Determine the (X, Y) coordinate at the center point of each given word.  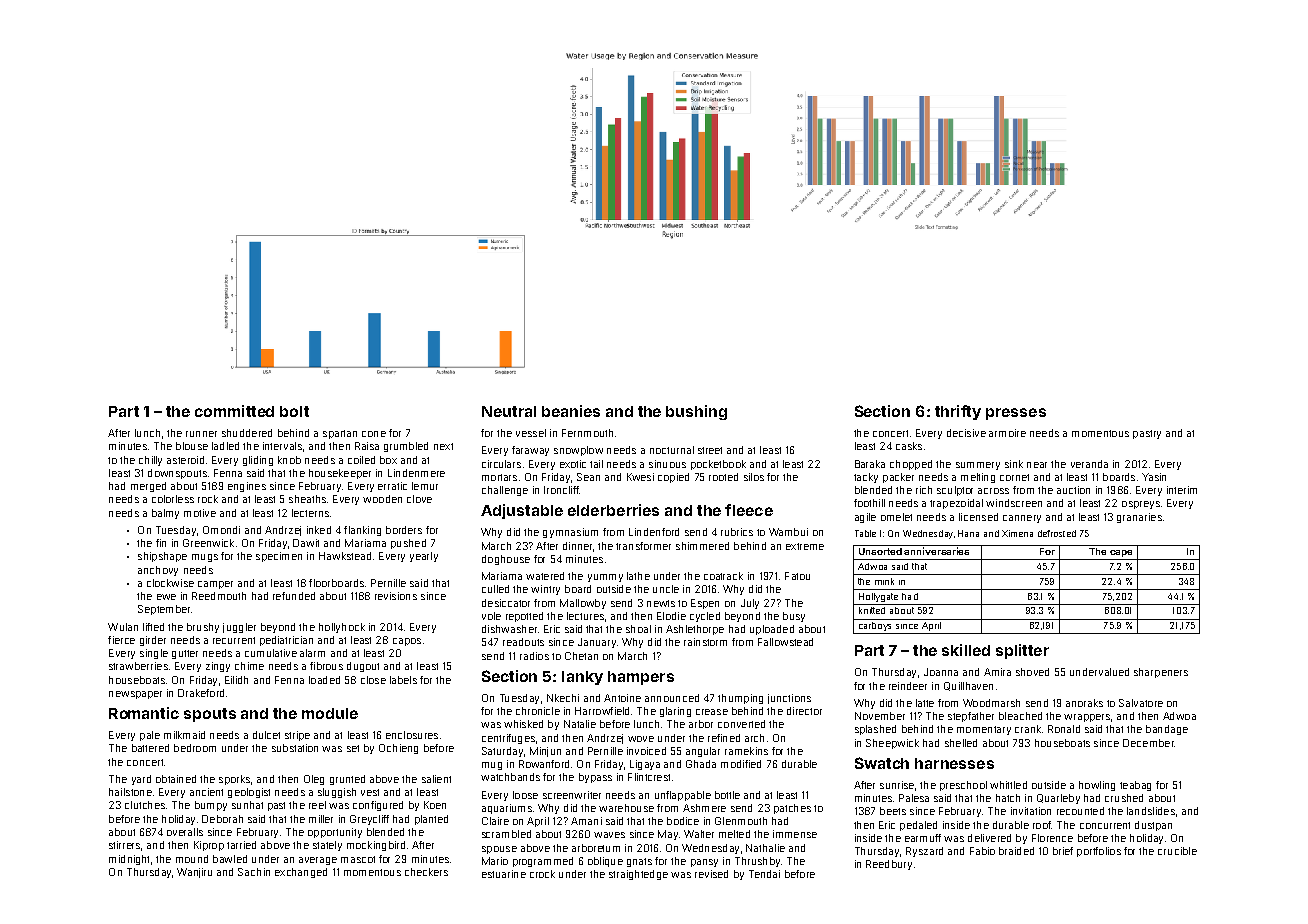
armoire (1007, 433)
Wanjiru (194, 873)
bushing (696, 412)
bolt (294, 411)
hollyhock (342, 628)
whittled (1008, 785)
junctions (789, 699)
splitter (1022, 651)
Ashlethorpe (695, 630)
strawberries (138, 666)
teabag (1135, 786)
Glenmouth (741, 821)
